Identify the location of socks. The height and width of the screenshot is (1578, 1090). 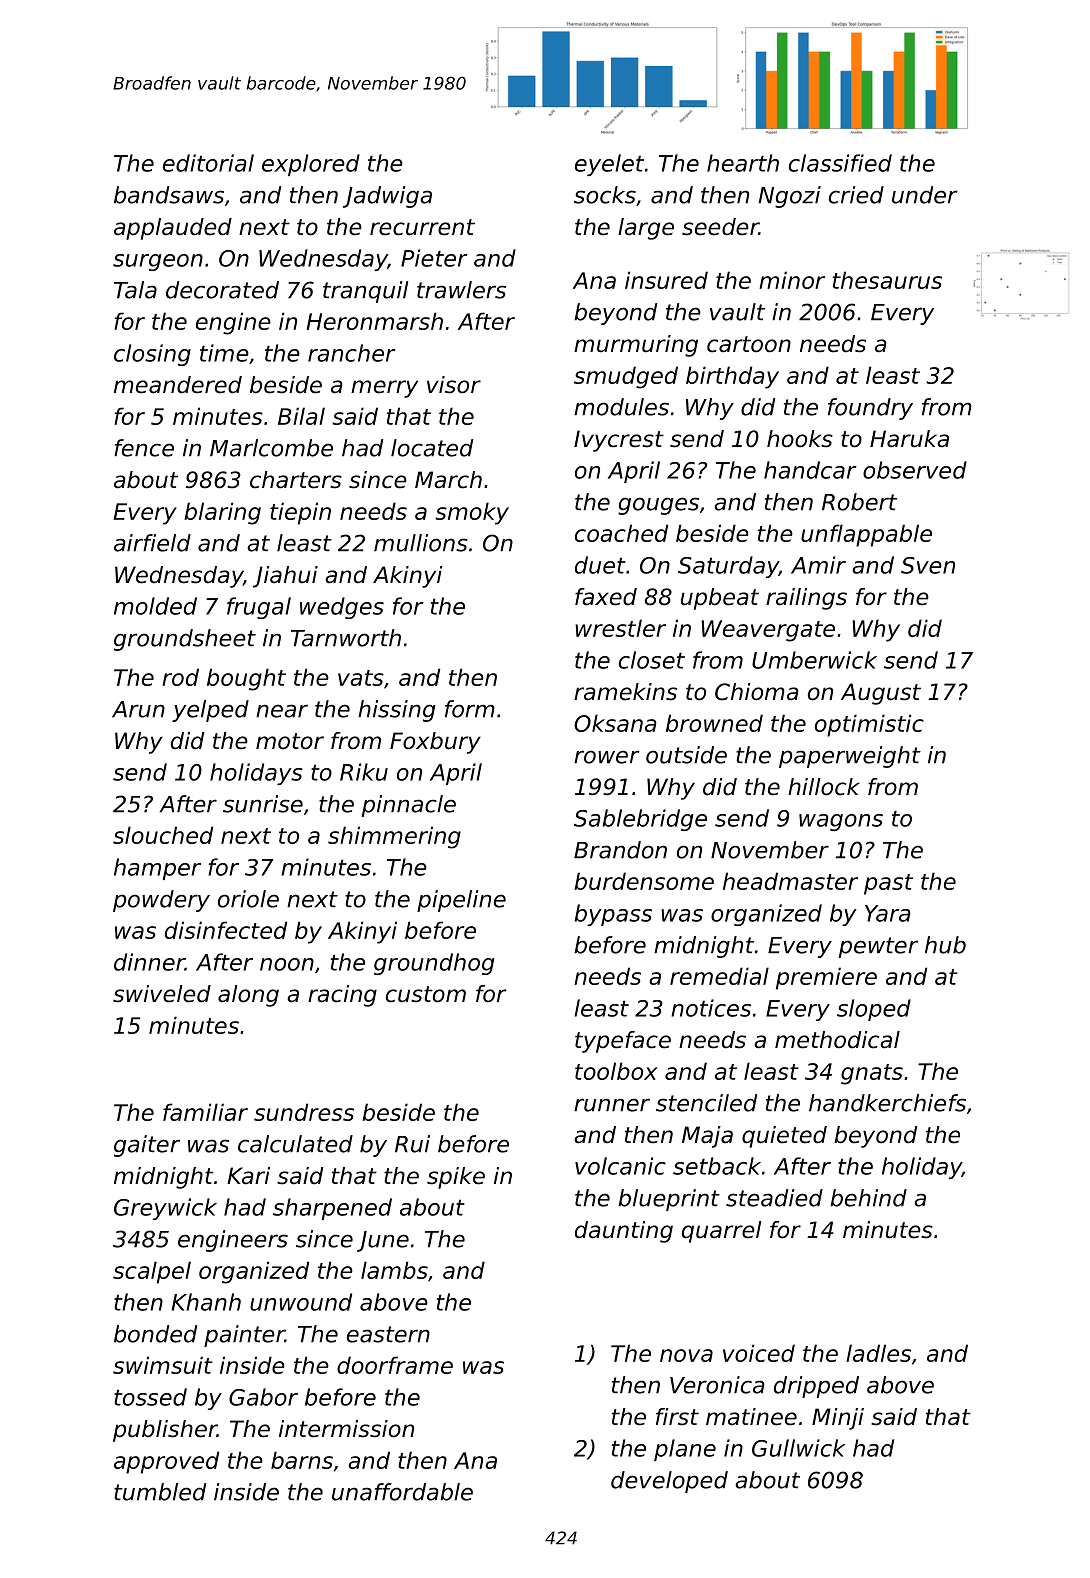
(605, 195).
